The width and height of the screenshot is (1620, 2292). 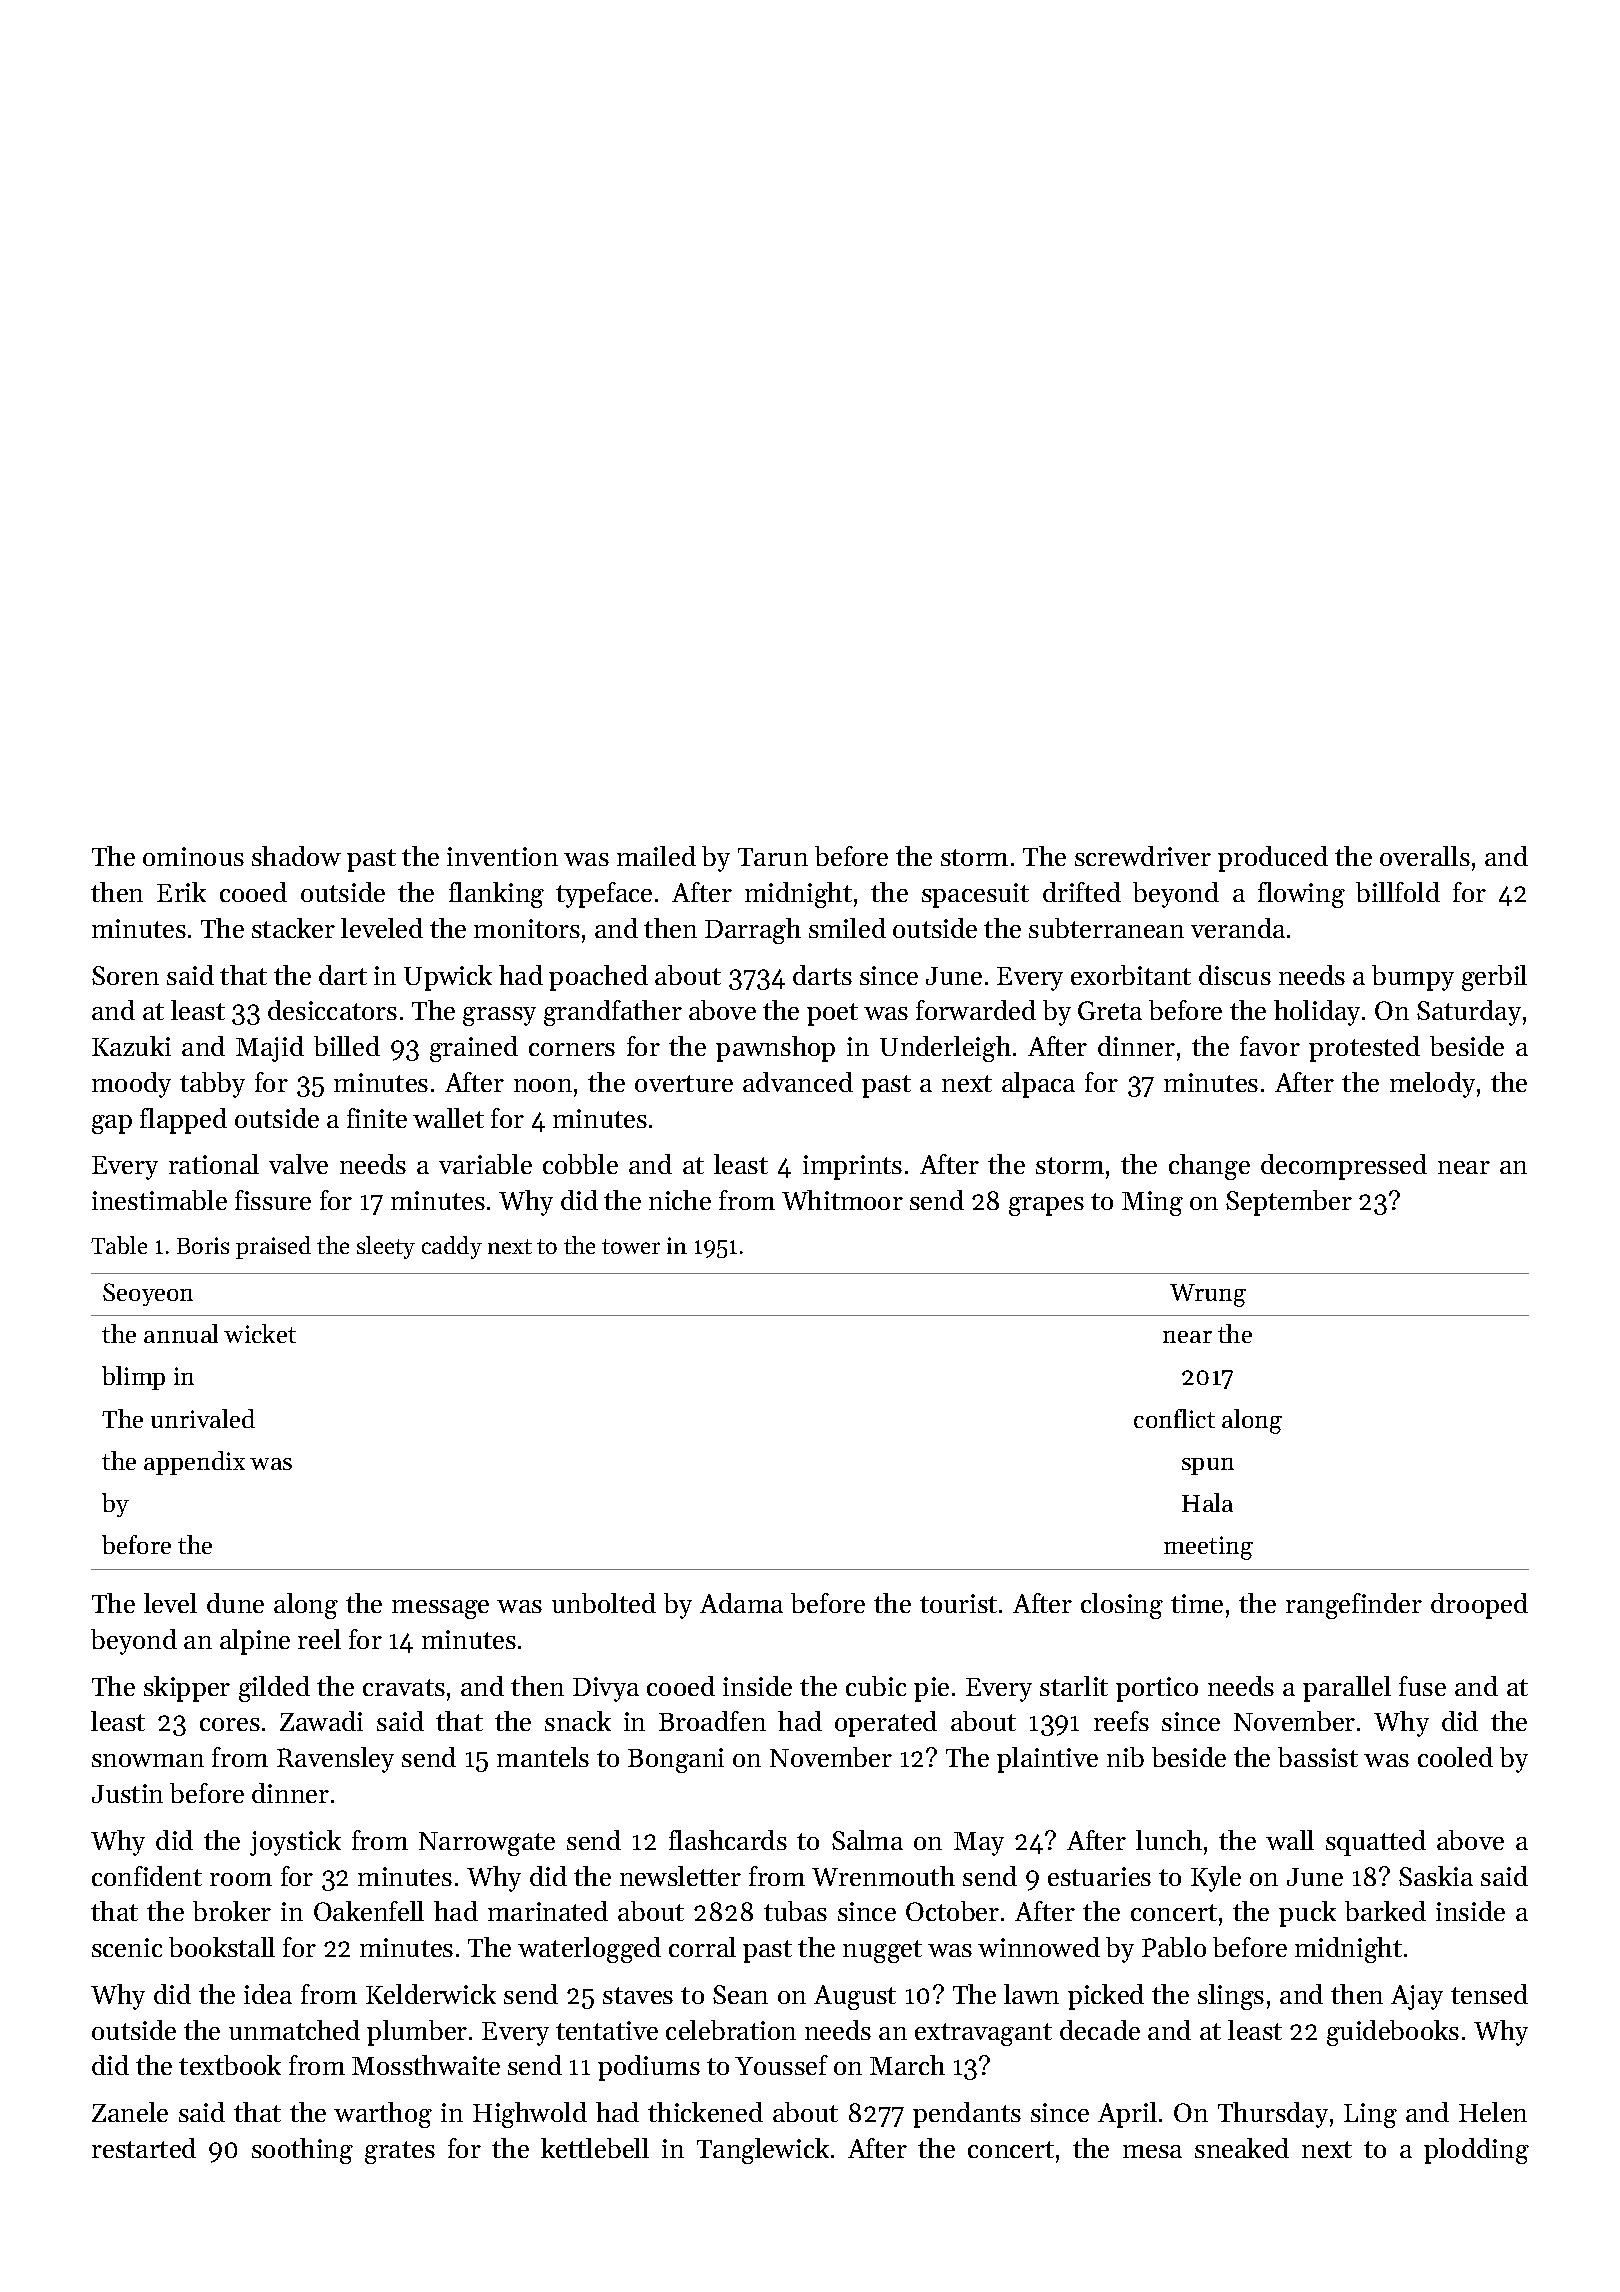 What do you see at coordinates (119, 1245) in the screenshot?
I see `Table` at bounding box center [119, 1245].
